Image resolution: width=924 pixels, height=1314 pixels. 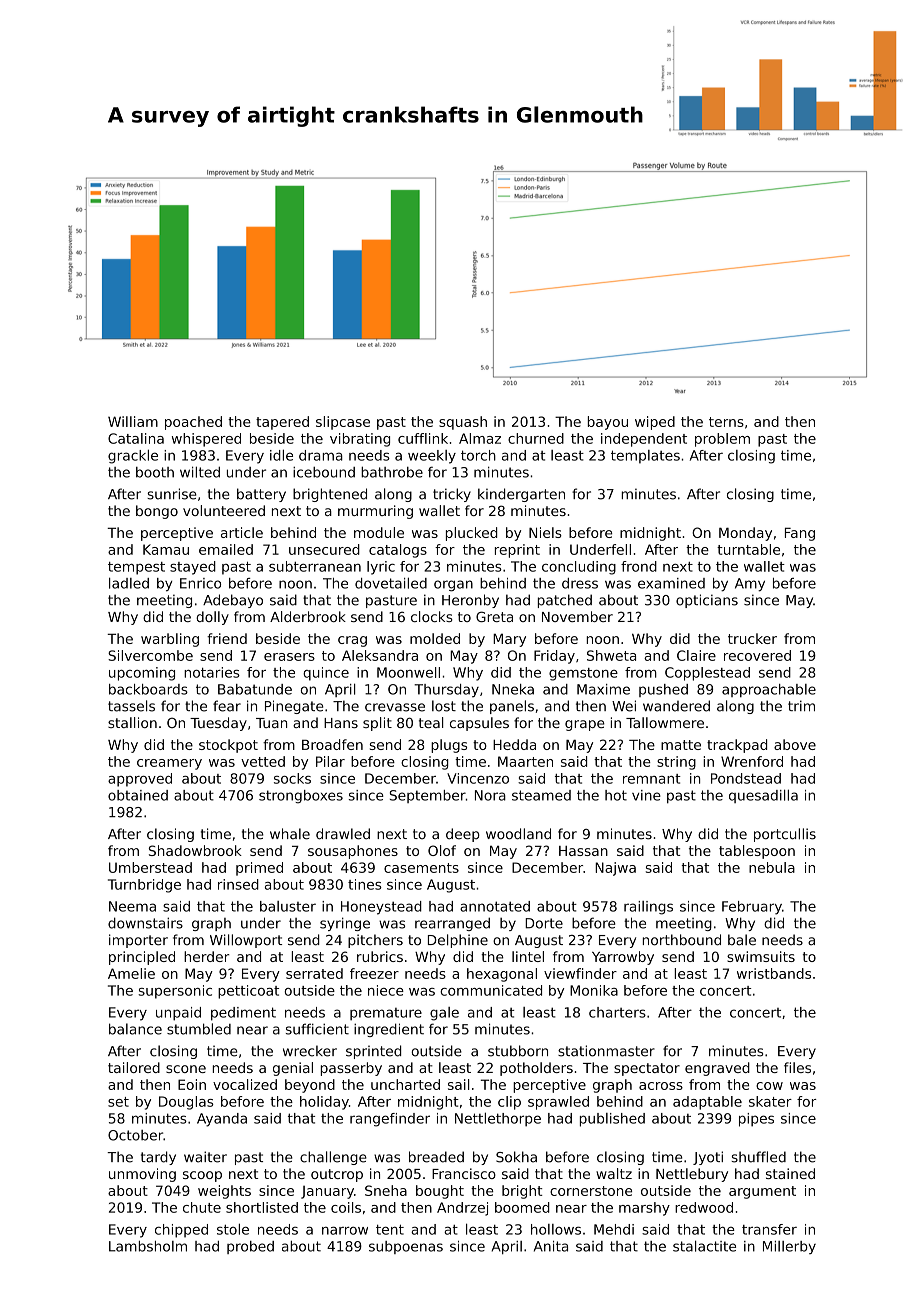 I want to click on terns, so click(x=726, y=422).
